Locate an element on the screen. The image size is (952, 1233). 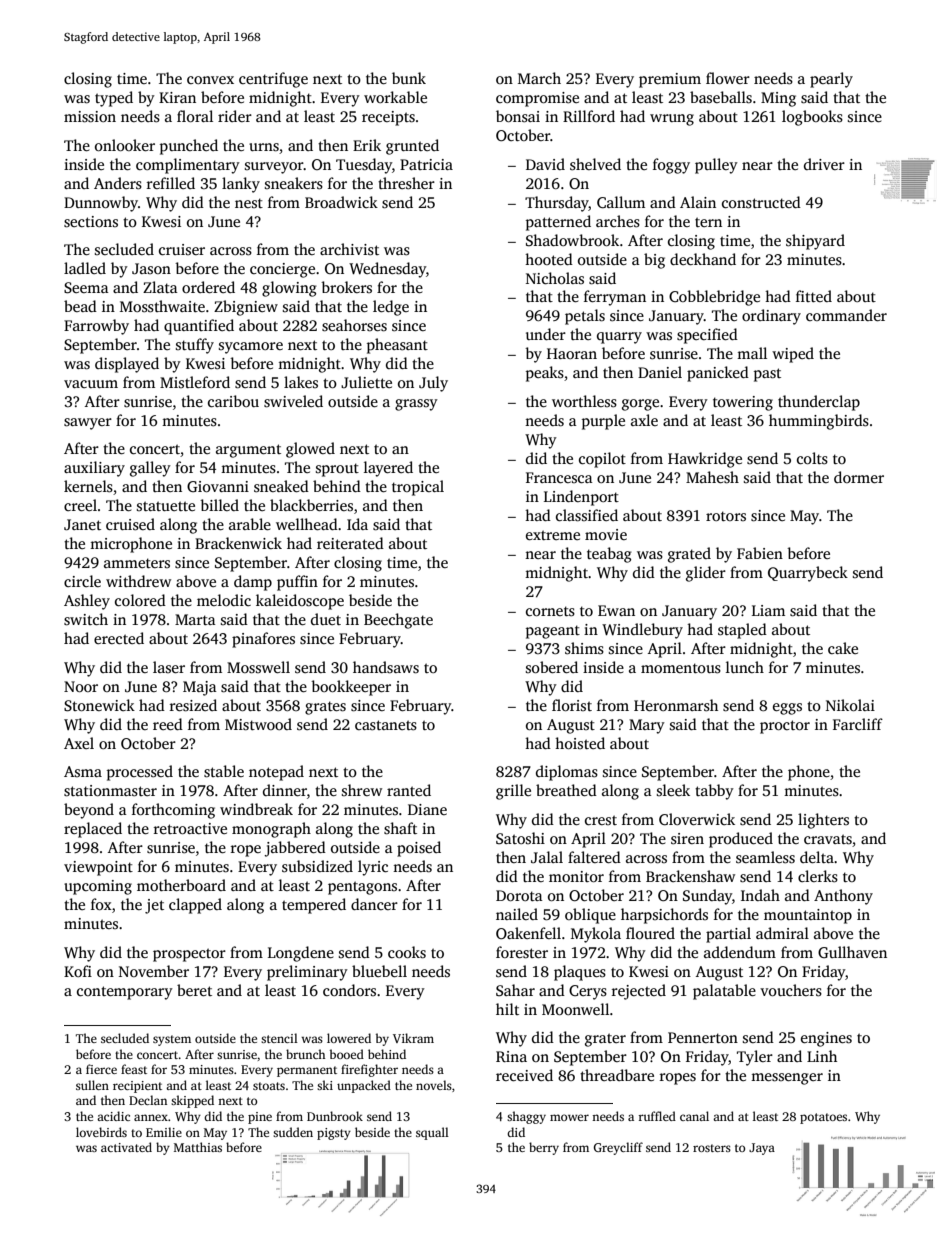
clerks is located at coordinates (818, 876).
